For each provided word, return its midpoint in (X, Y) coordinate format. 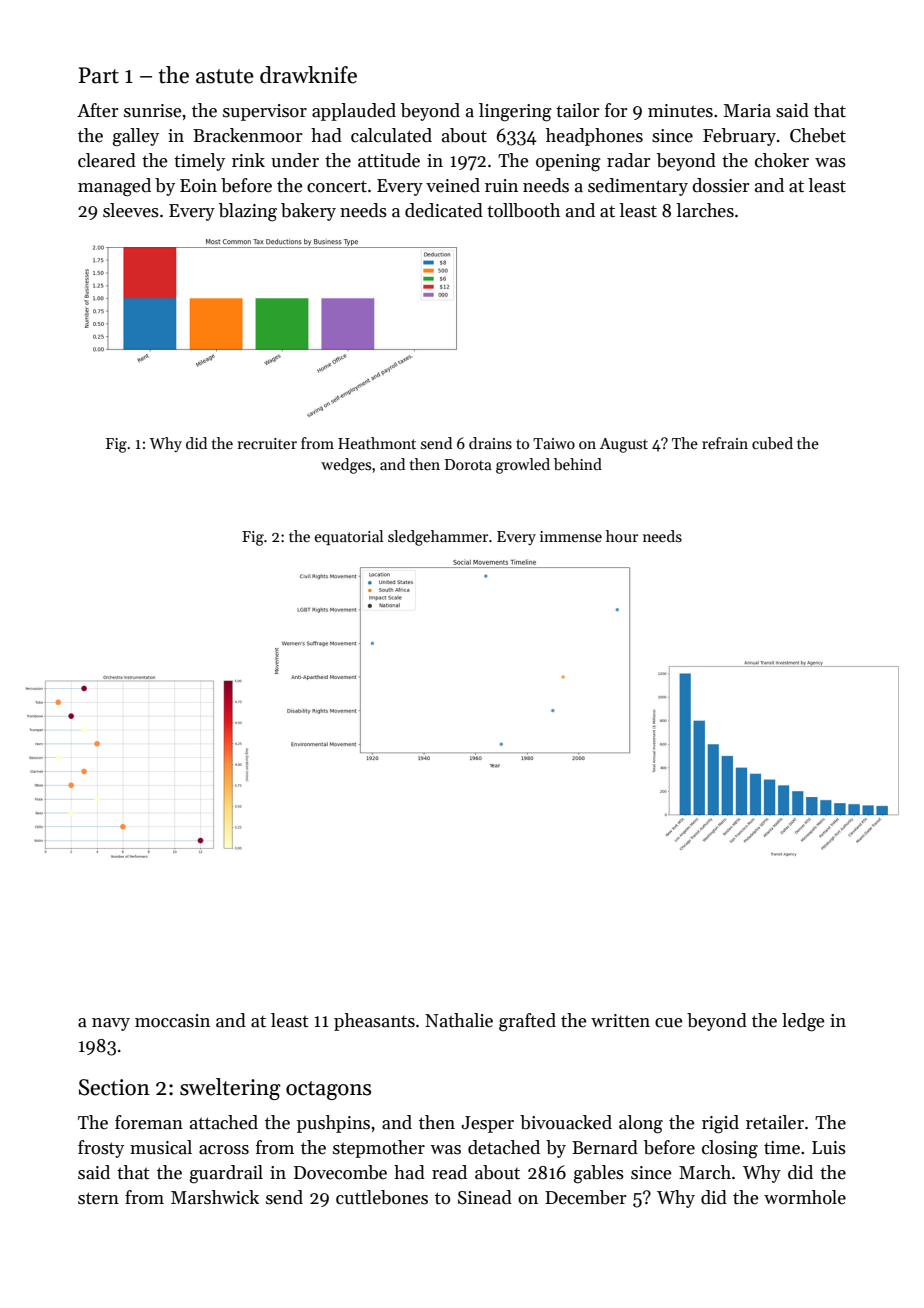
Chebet (818, 135)
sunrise (153, 111)
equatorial (349, 537)
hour (622, 536)
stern (98, 1198)
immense (571, 536)
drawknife (308, 75)
